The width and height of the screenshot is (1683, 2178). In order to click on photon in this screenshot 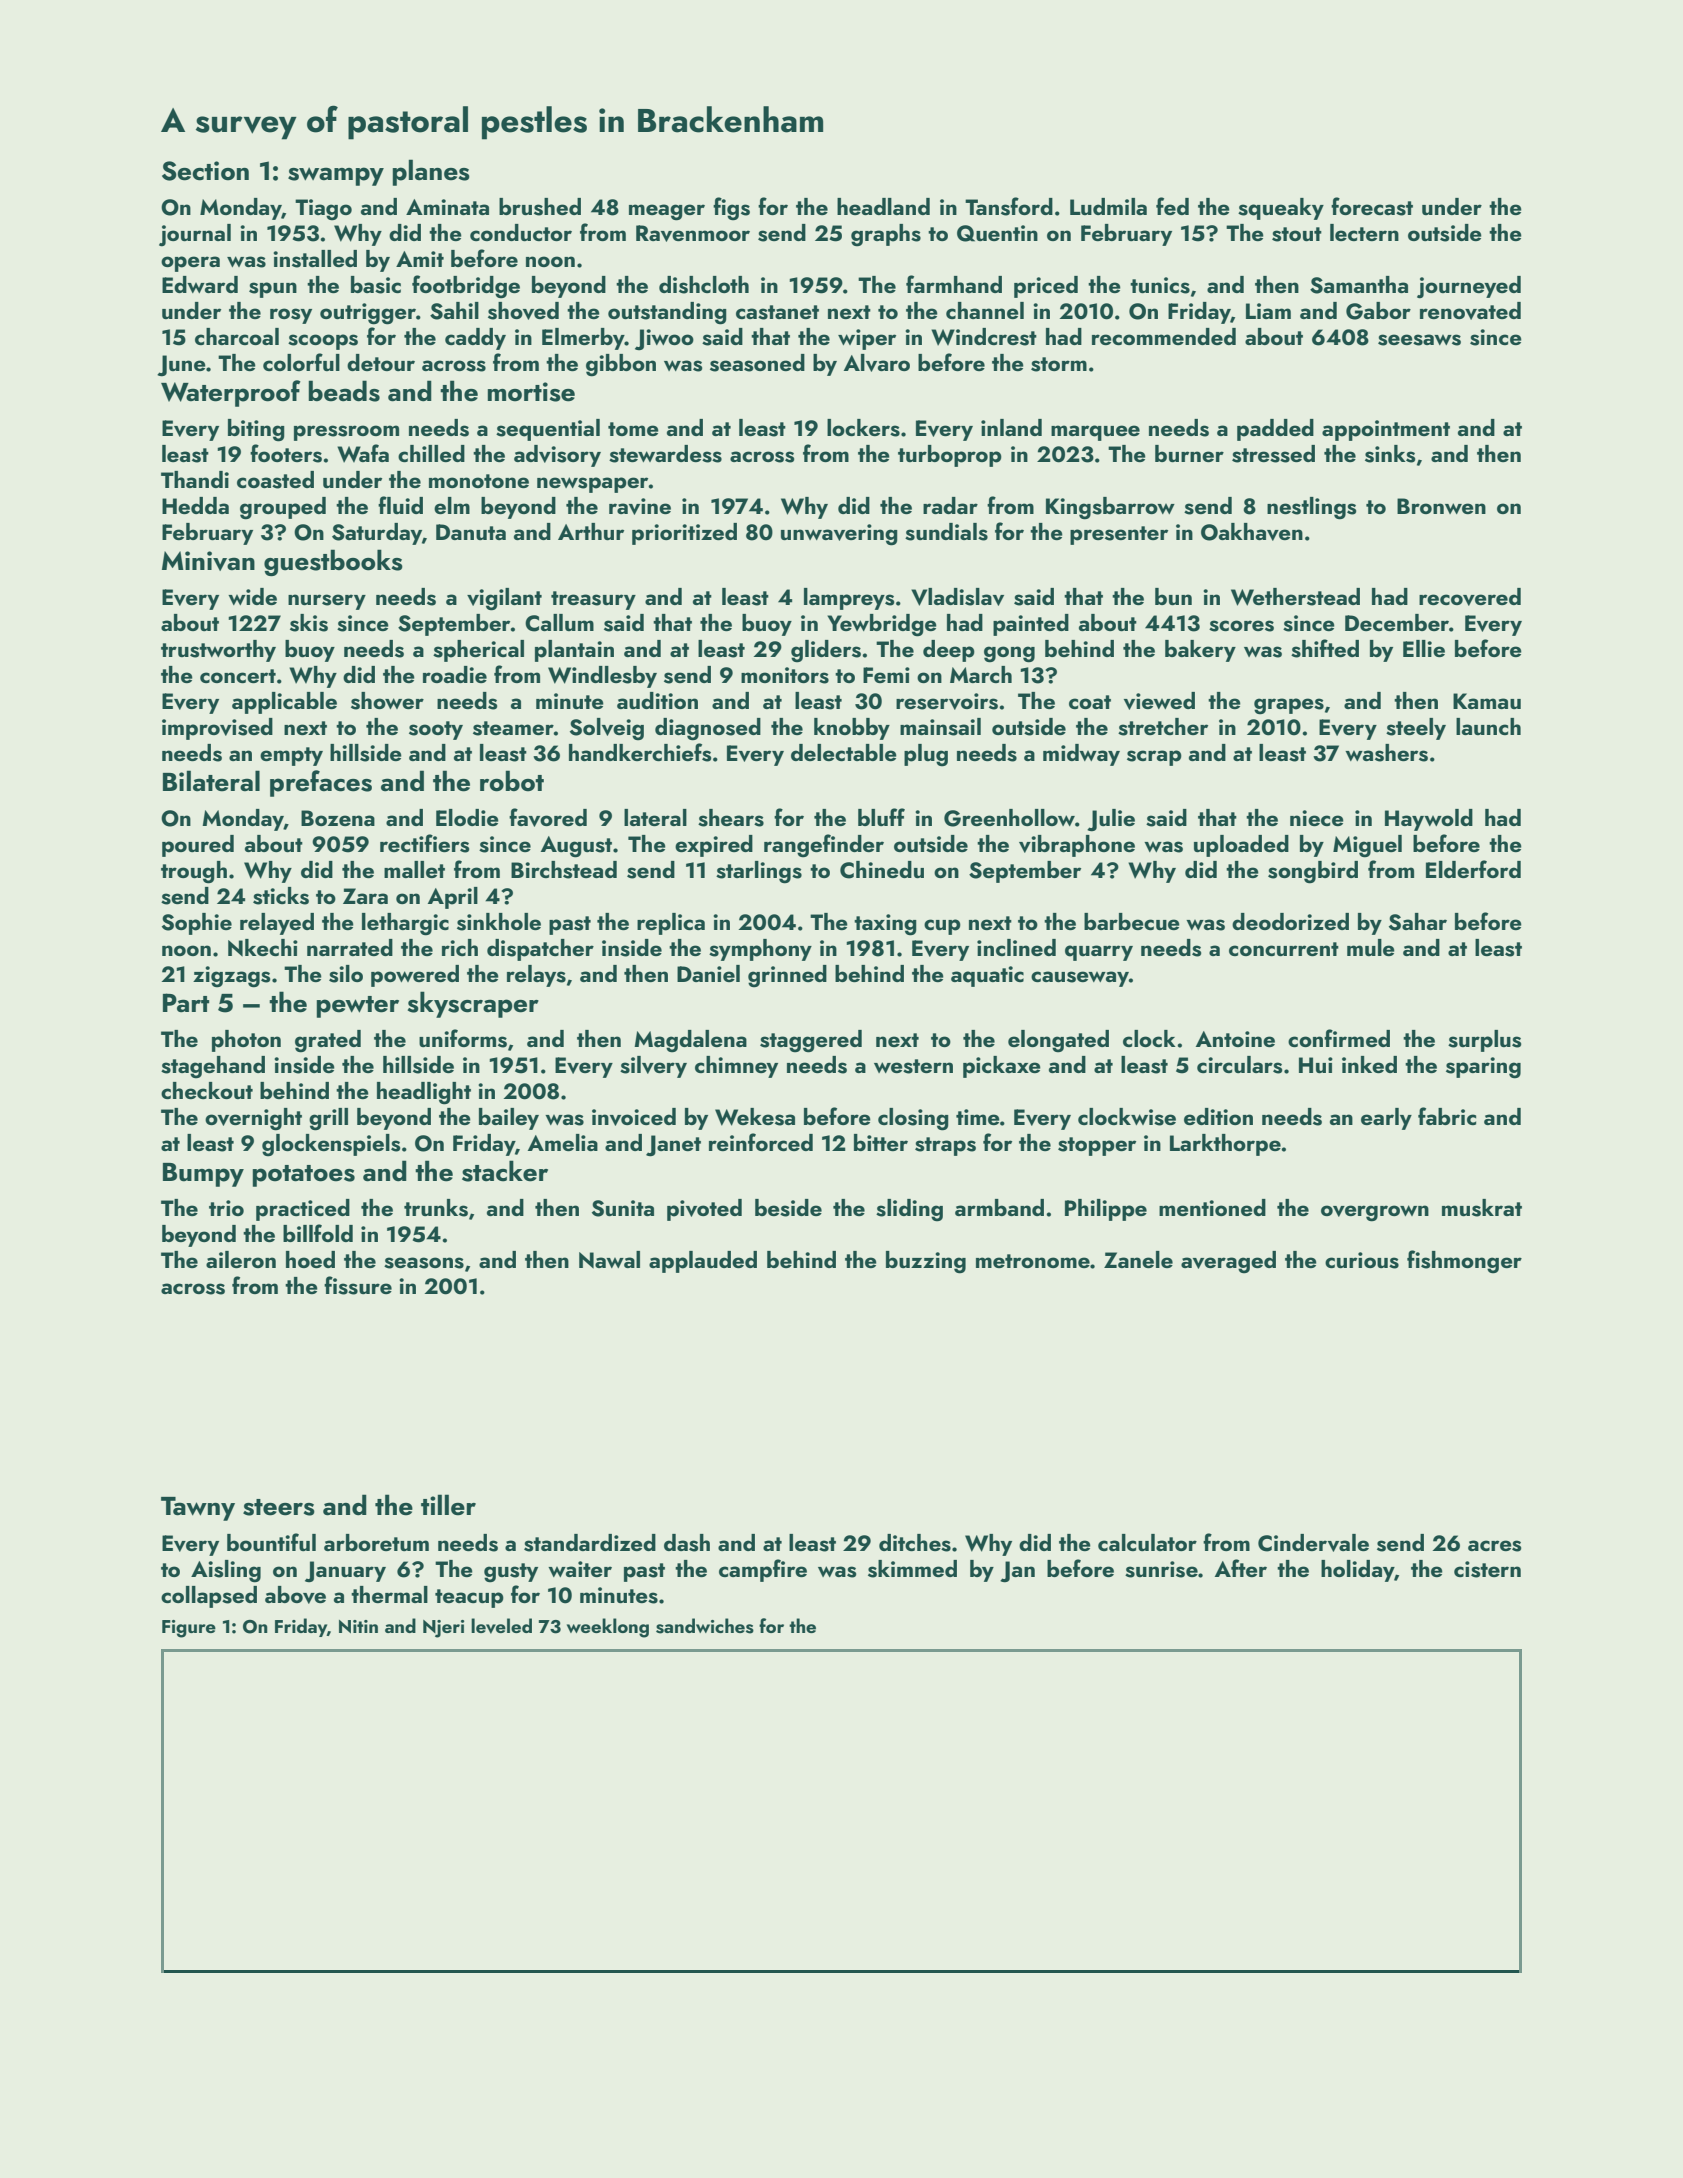, I will do `click(246, 1041)`.
